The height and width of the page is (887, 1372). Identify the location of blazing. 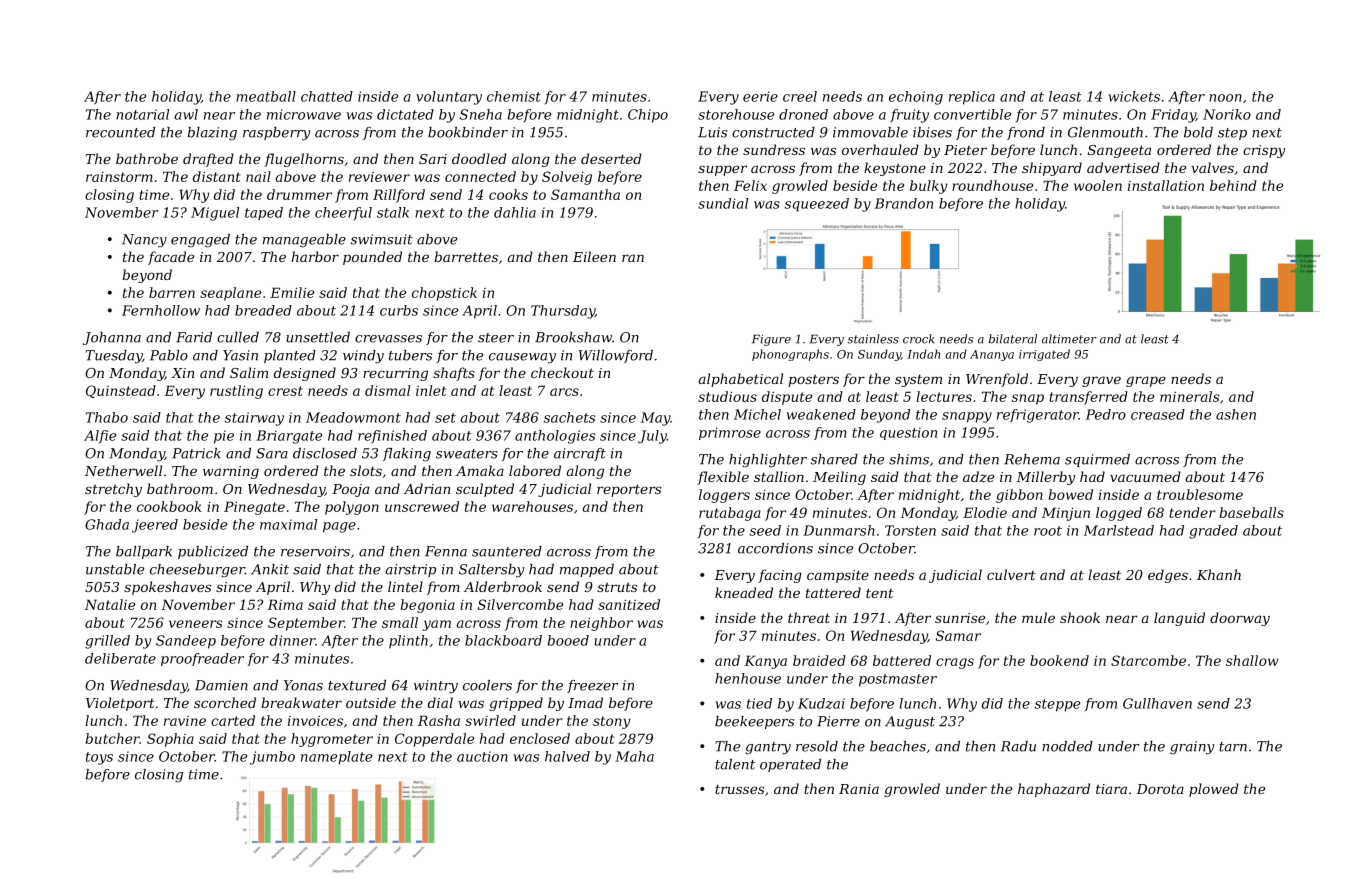
(212, 134).
